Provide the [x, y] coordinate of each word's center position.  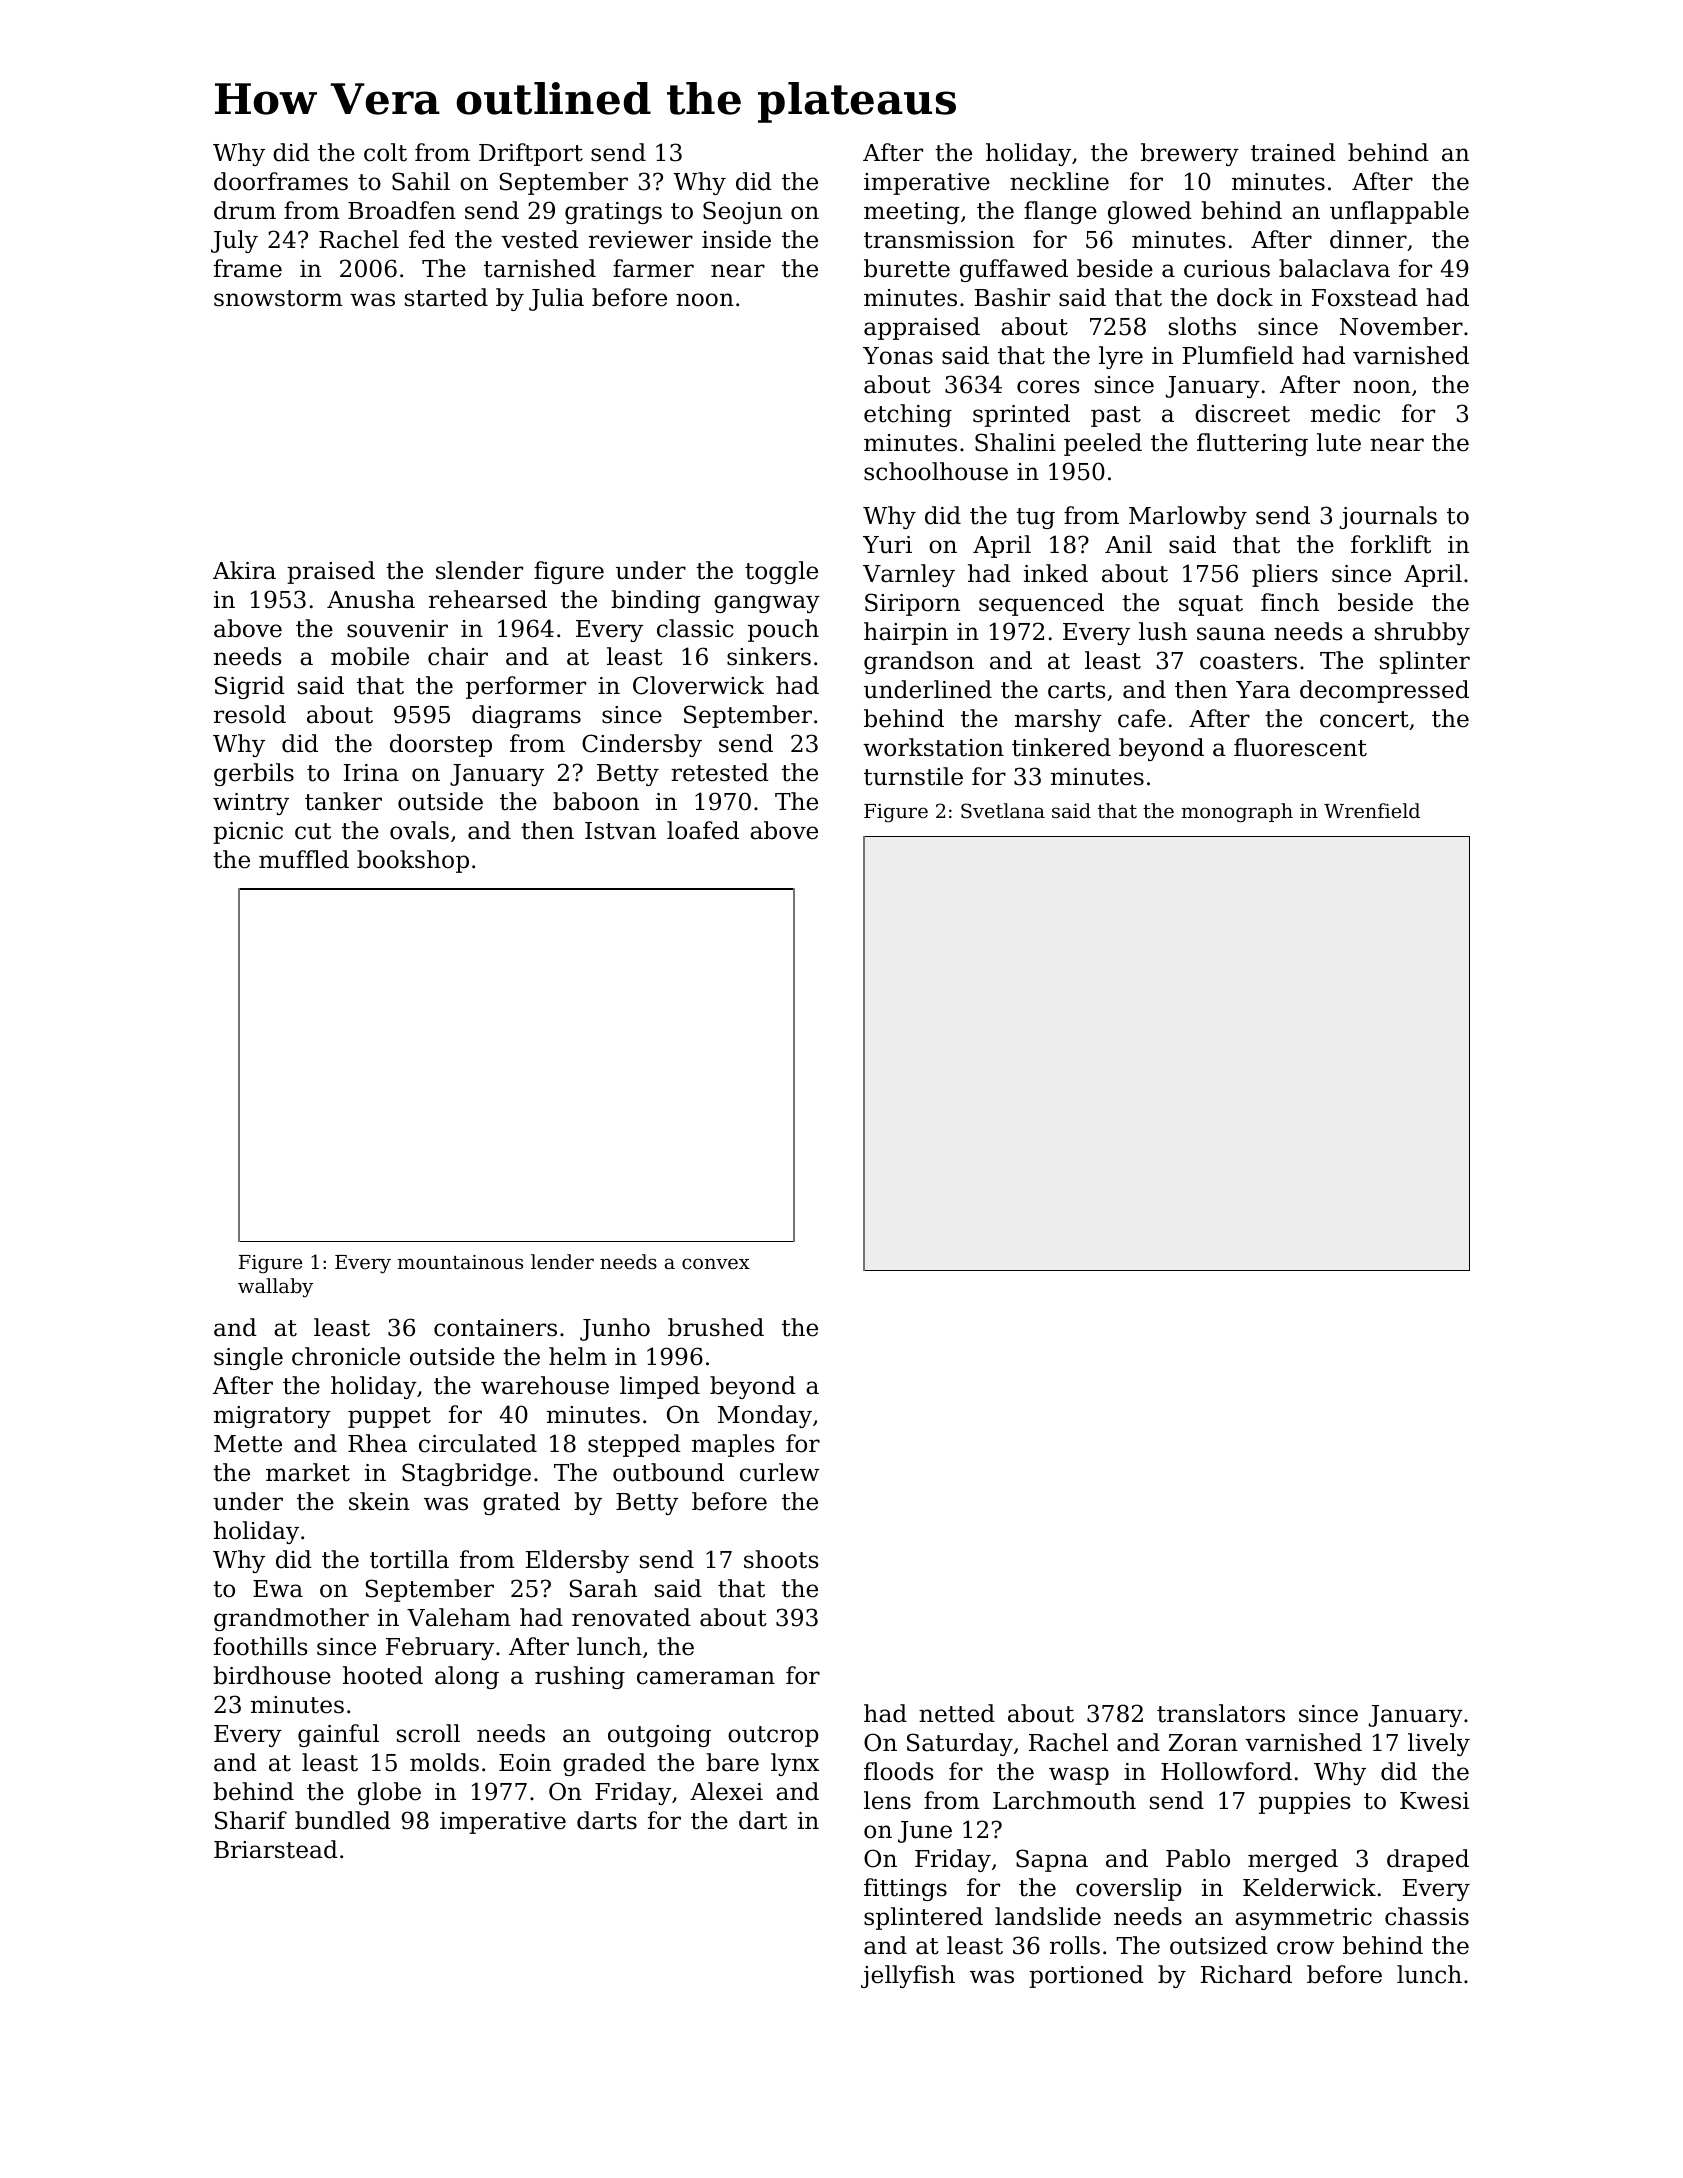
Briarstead [276, 1849]
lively [1439, 1744]
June [925, 1832]
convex [716, 1263]
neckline [1059, 181]
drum [245, 210]
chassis [1427, 1916]
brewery [1190, 154]
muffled [304, 859]
